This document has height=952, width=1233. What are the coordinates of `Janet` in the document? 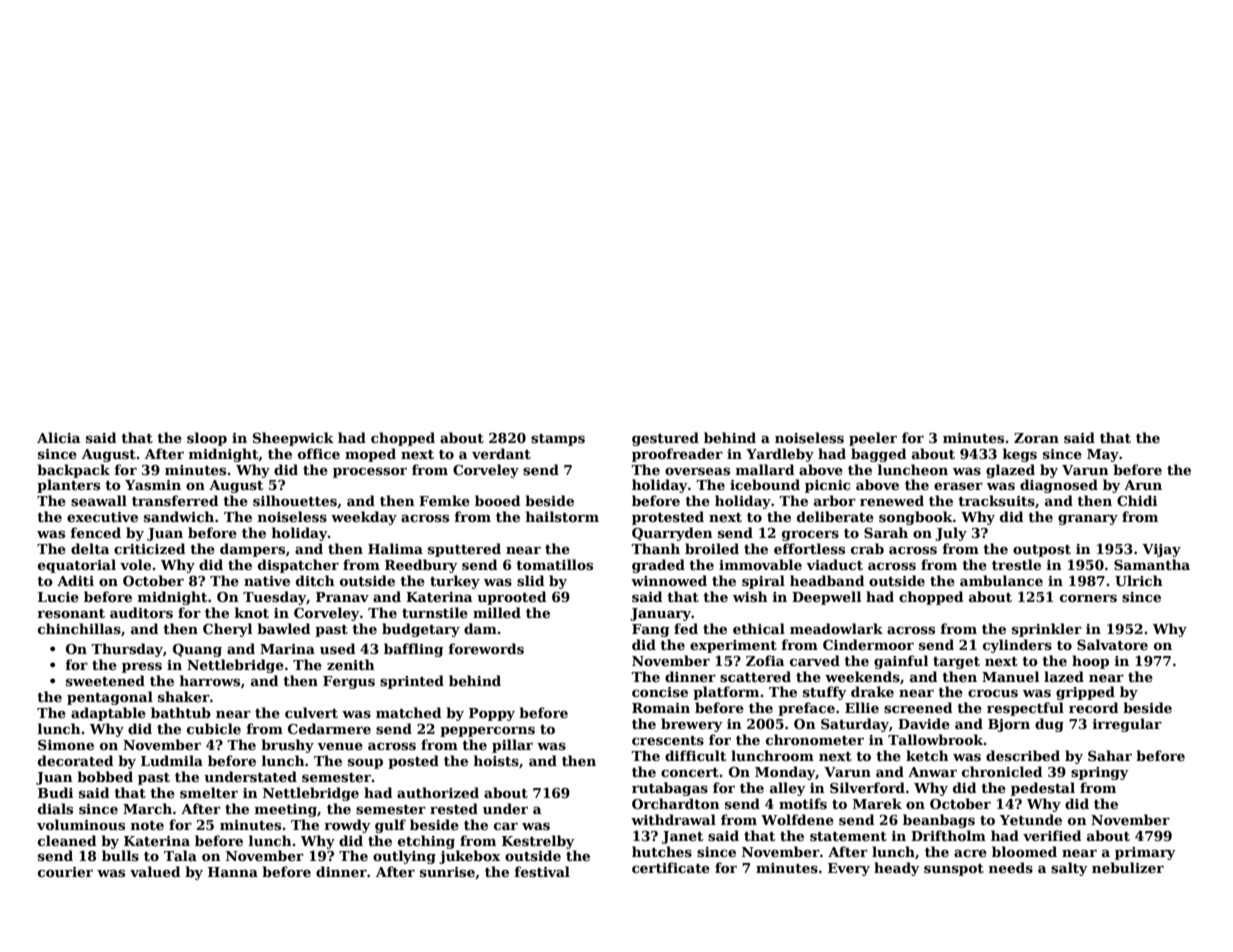 It's located at (682, 837).
